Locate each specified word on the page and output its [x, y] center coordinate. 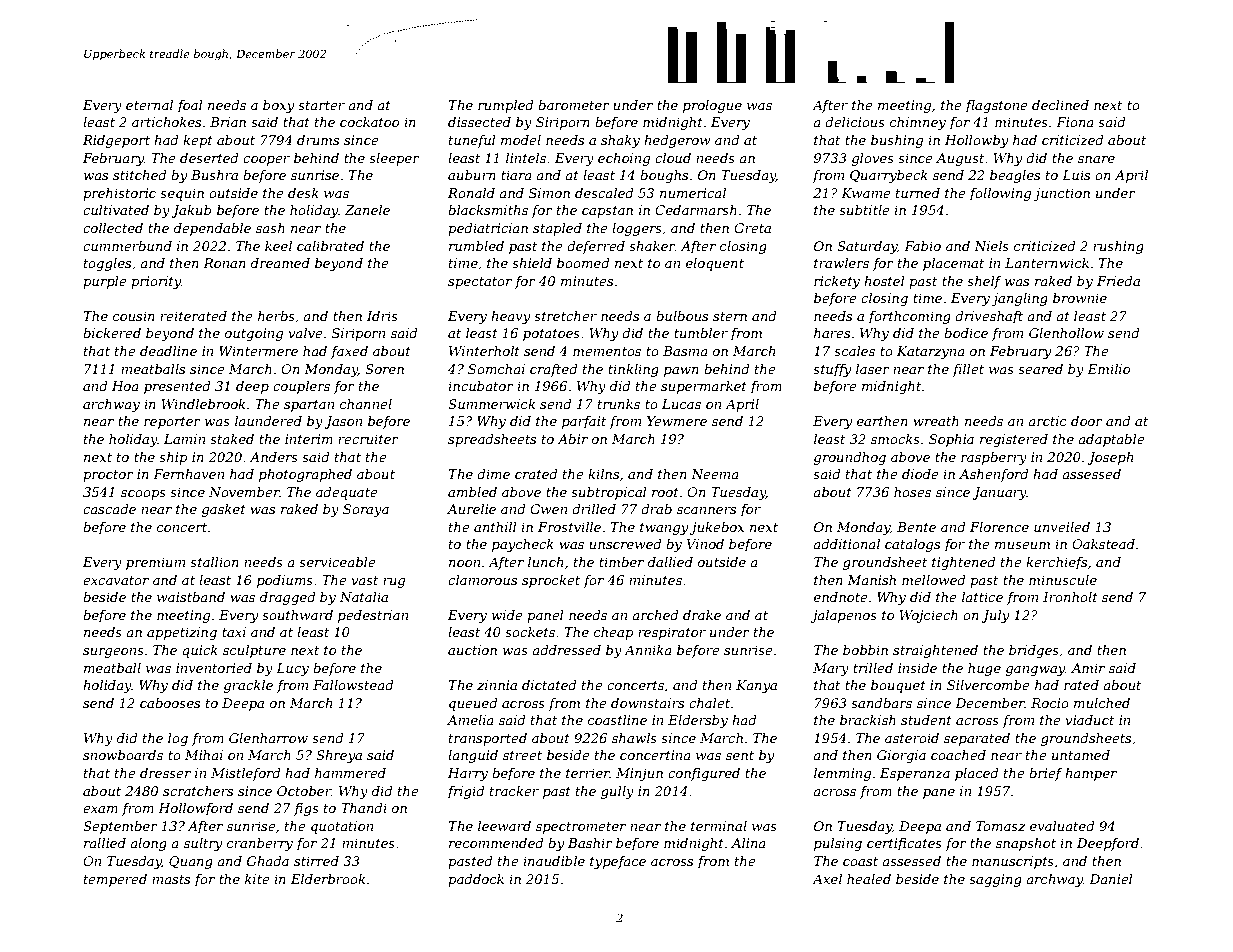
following [1000, 194]
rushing [1118, 247]
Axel [827, 879]
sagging [995, 880]
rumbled [476, 246]
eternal [149, 105]
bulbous [682, 316]
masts [171, 879]
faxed [349, 352]
